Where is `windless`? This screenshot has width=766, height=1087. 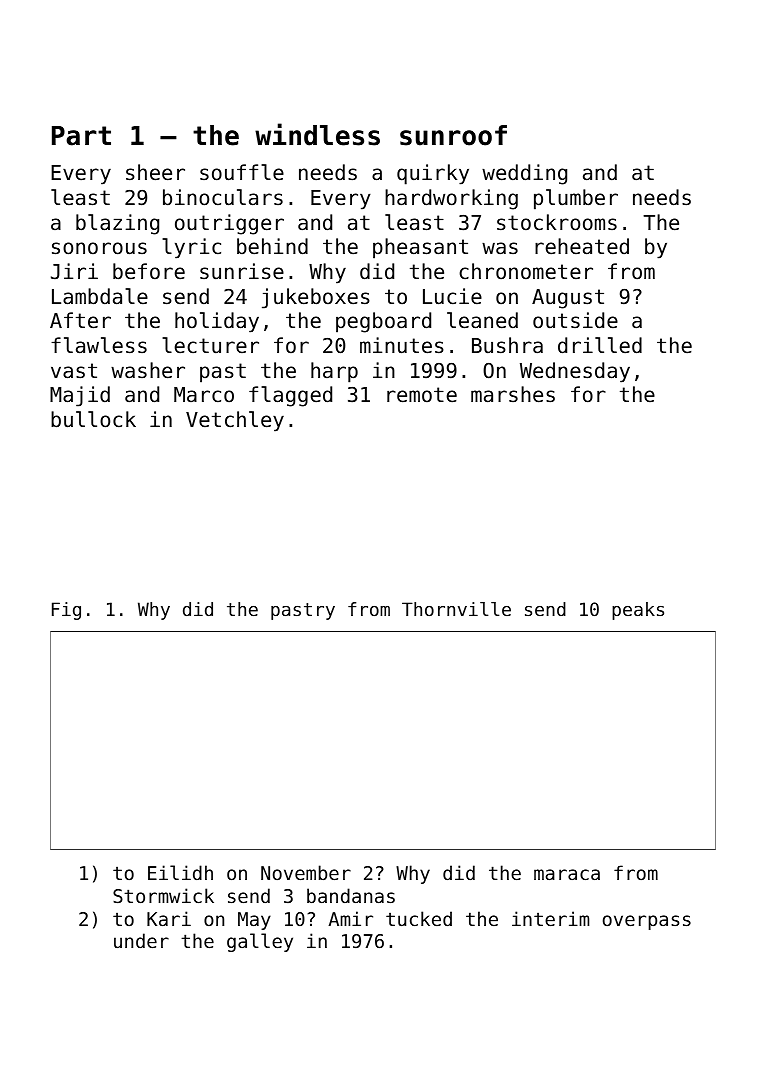 windless is located at coordinates (317, 134).
